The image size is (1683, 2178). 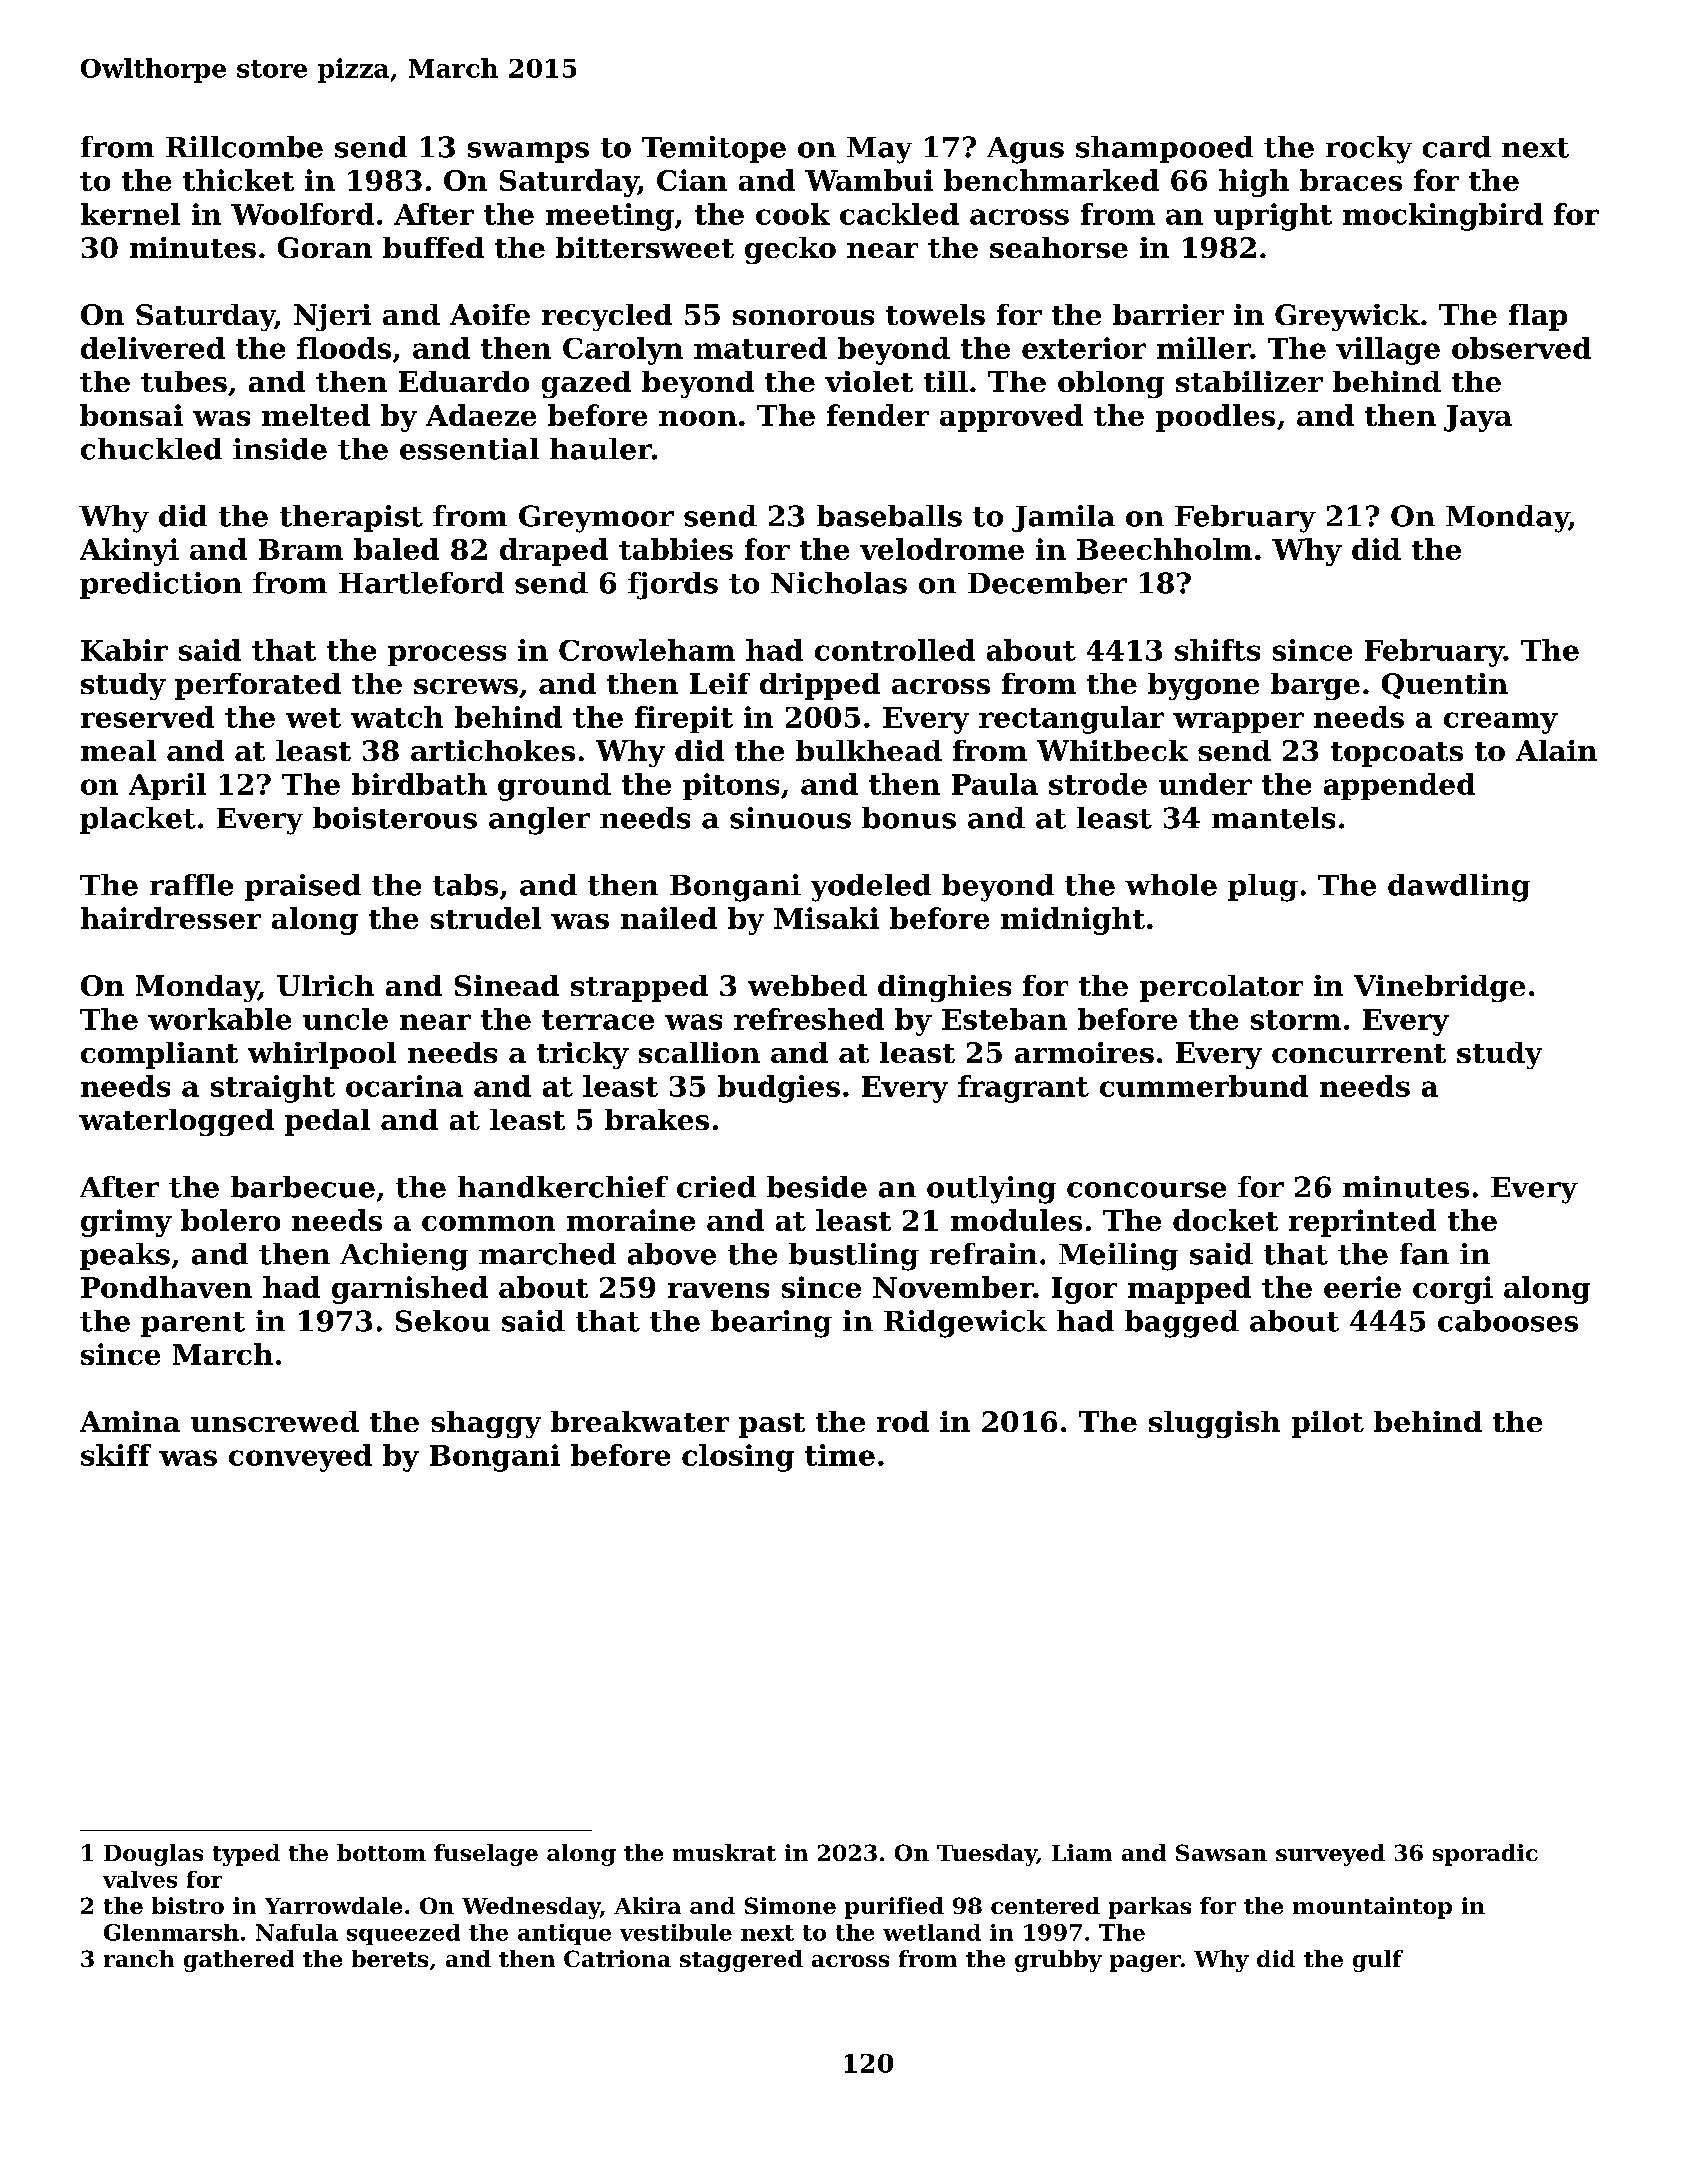 What do you see at coordinates (698, 418) in the image?
I see `noon` at bounding box center [698, 418].
